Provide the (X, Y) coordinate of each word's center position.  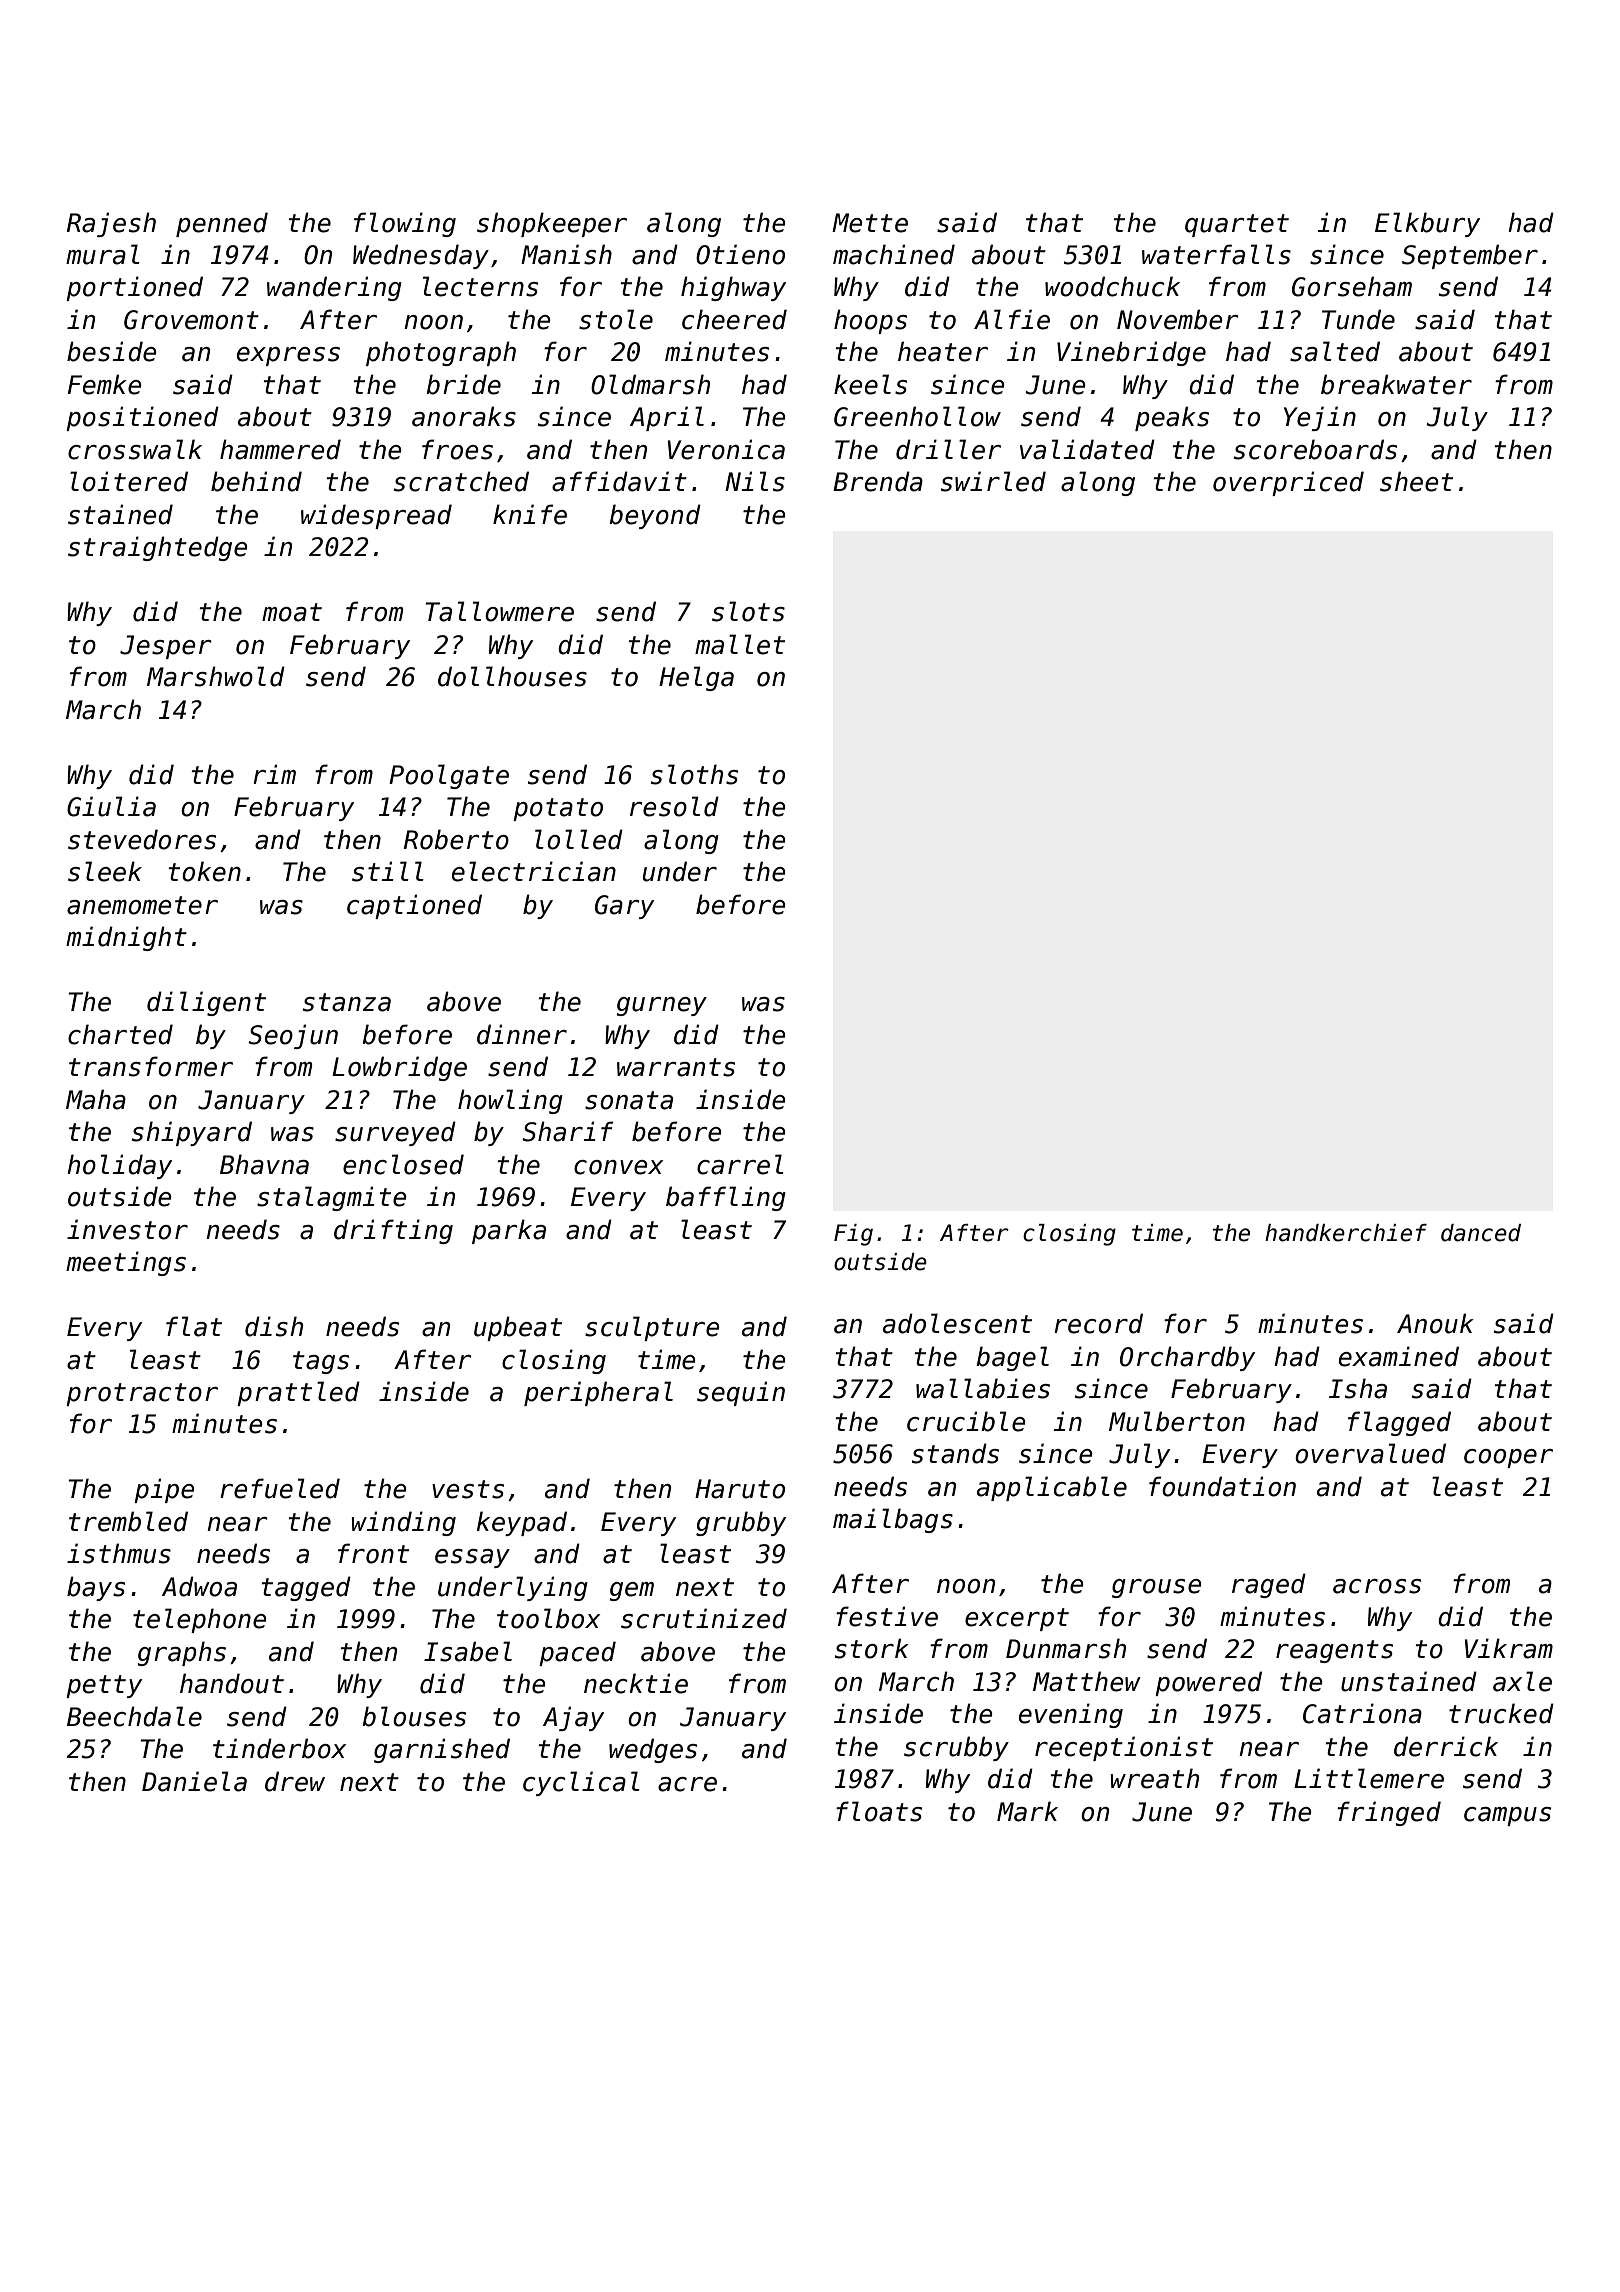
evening (1071, 1715)
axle (1522, 1681)
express (288, 356)
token (204, 871)
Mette (870, 223)
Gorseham (1352, 286)
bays (96, 1588)
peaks (1172, 418)
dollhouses (512, 676)
